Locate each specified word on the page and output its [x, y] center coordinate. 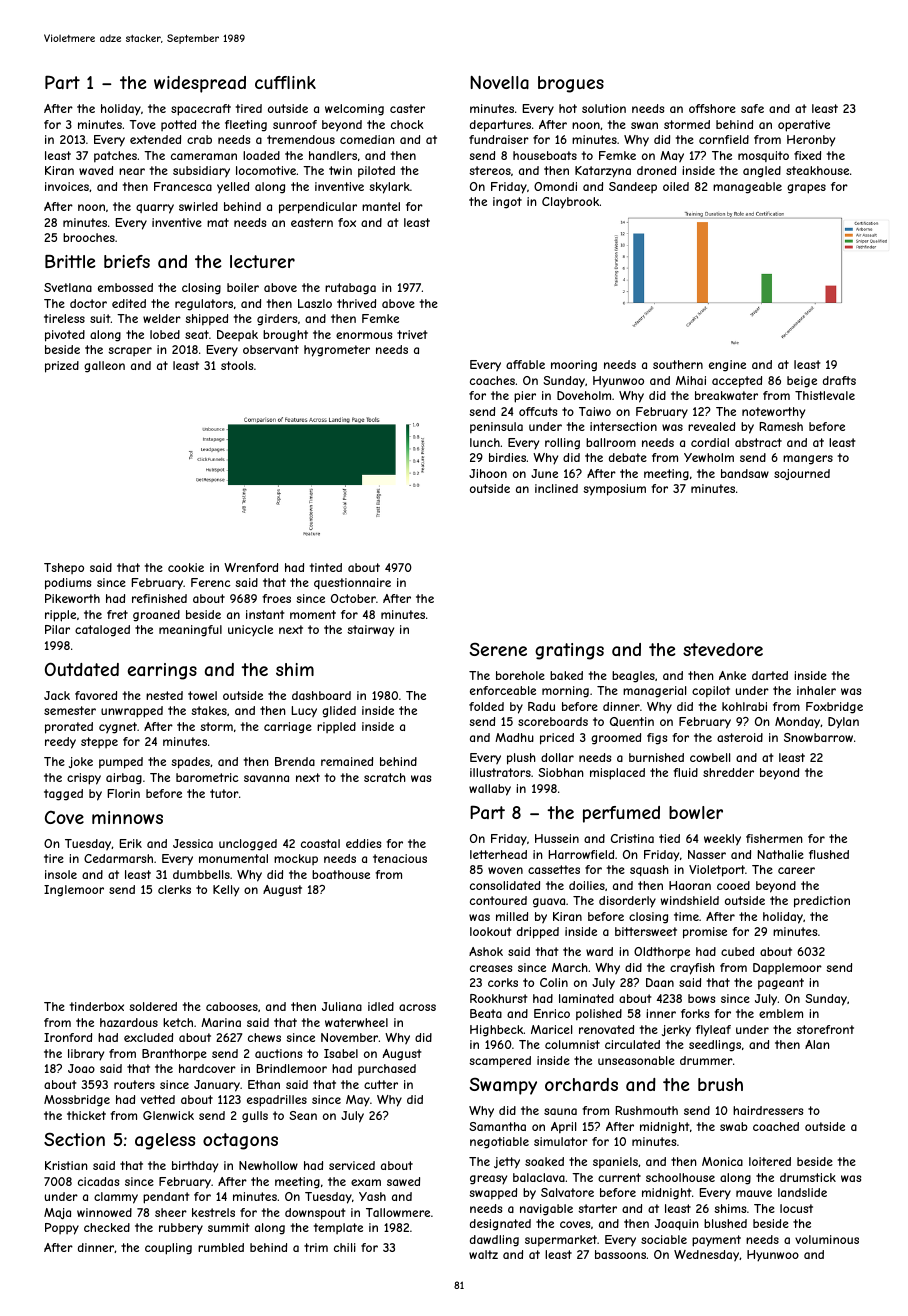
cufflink [285, 82]
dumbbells [201, 874]
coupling [168, 1249]
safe [752, 108]
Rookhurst [498, 998]
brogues [571, 84]
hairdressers [768, 1110]
